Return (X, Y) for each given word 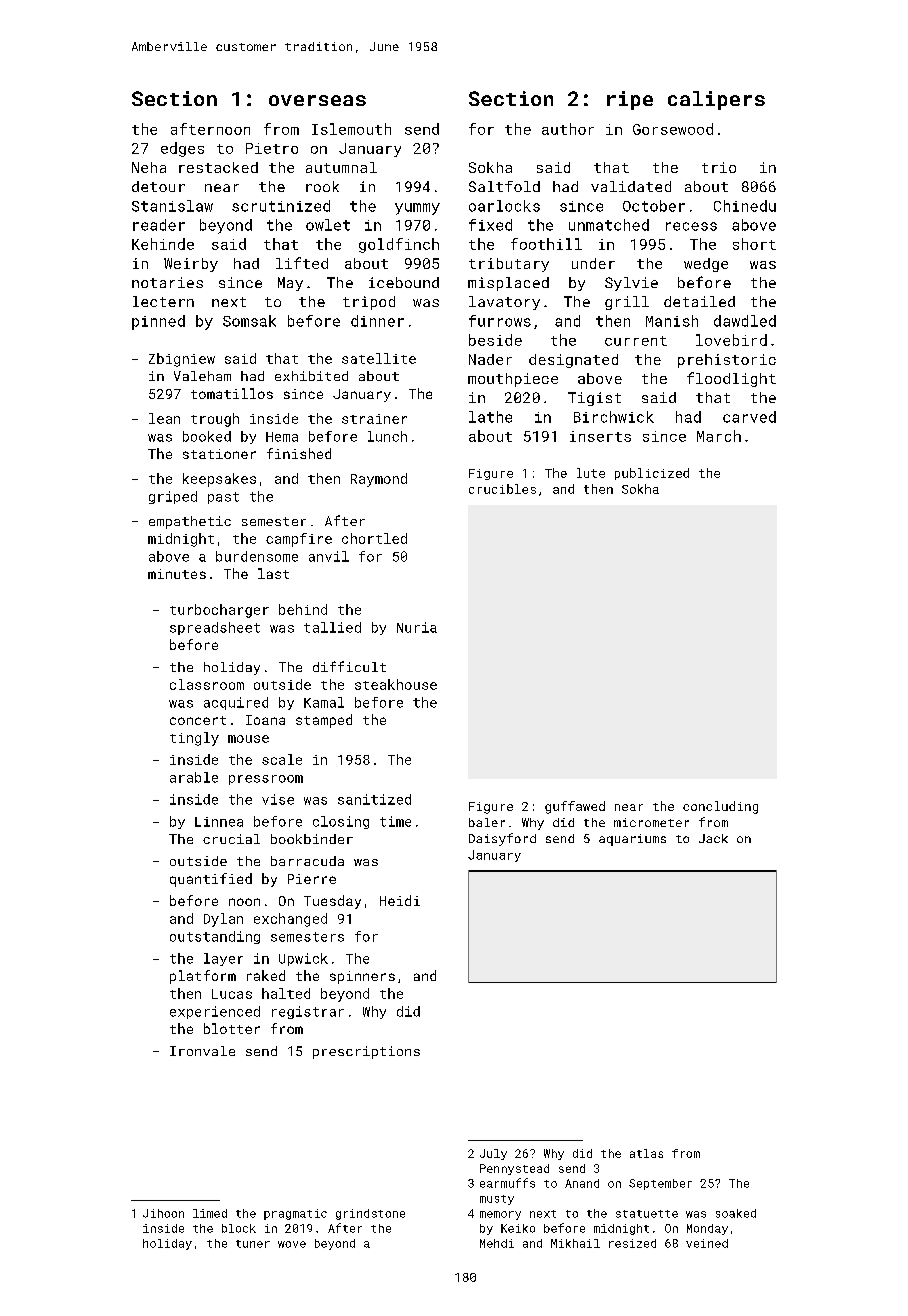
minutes (177, 574)
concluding (720, 807)
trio (719, 167)
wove (292, 1244)
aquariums (632, 840)
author (568, 129)
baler (487, 822)
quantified (211, 880)
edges (182, 149)
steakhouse (396, 684)
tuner (253, 1244)
